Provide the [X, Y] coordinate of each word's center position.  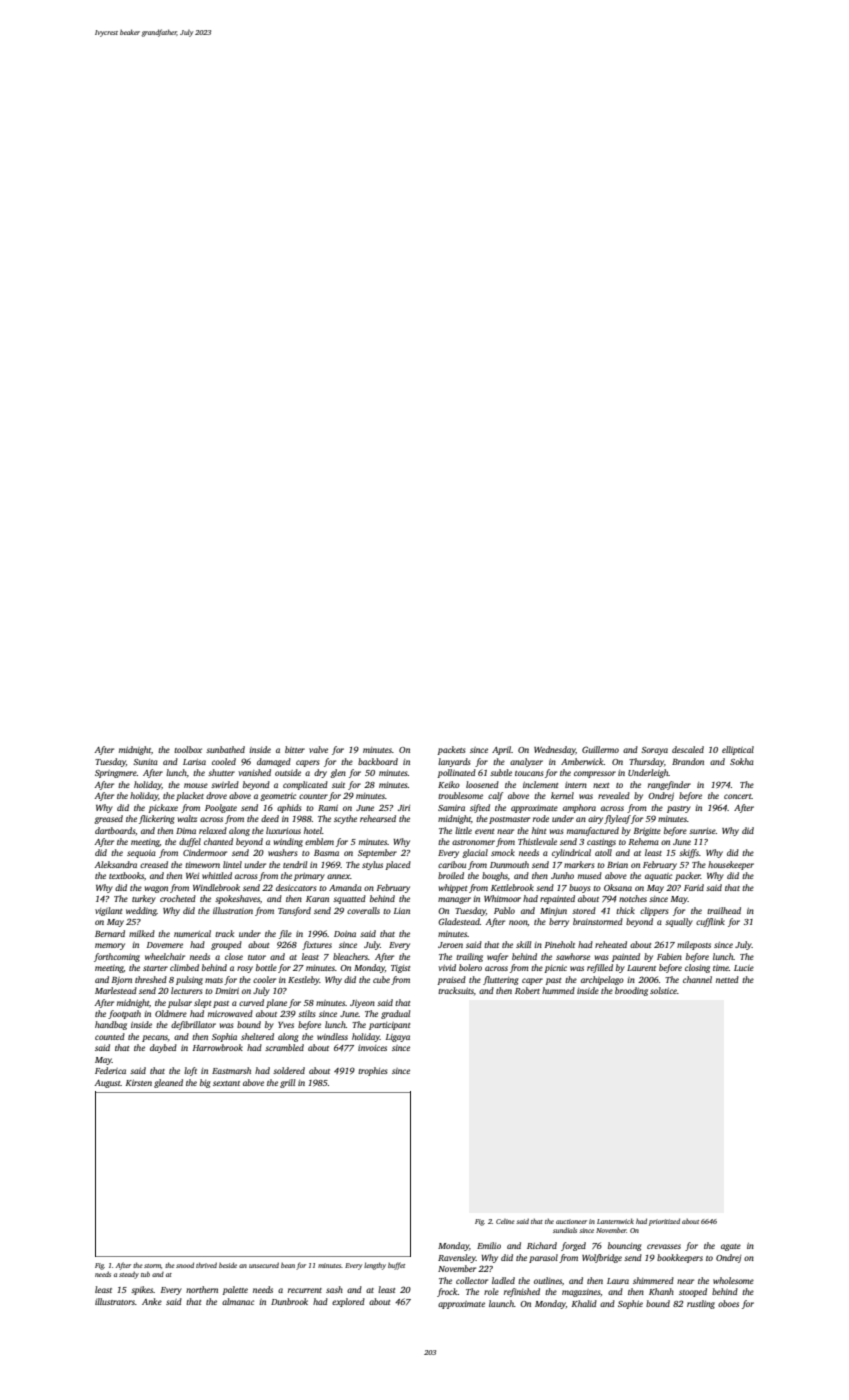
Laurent [641, 968]
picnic [555, 969]
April [501, 750]
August [107, 1084]
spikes [142, 1290]
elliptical [738, 750]
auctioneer [571, 1221]
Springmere [116, 774]
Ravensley [457, 1258]
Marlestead [116, 990]
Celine [505, 1221]
